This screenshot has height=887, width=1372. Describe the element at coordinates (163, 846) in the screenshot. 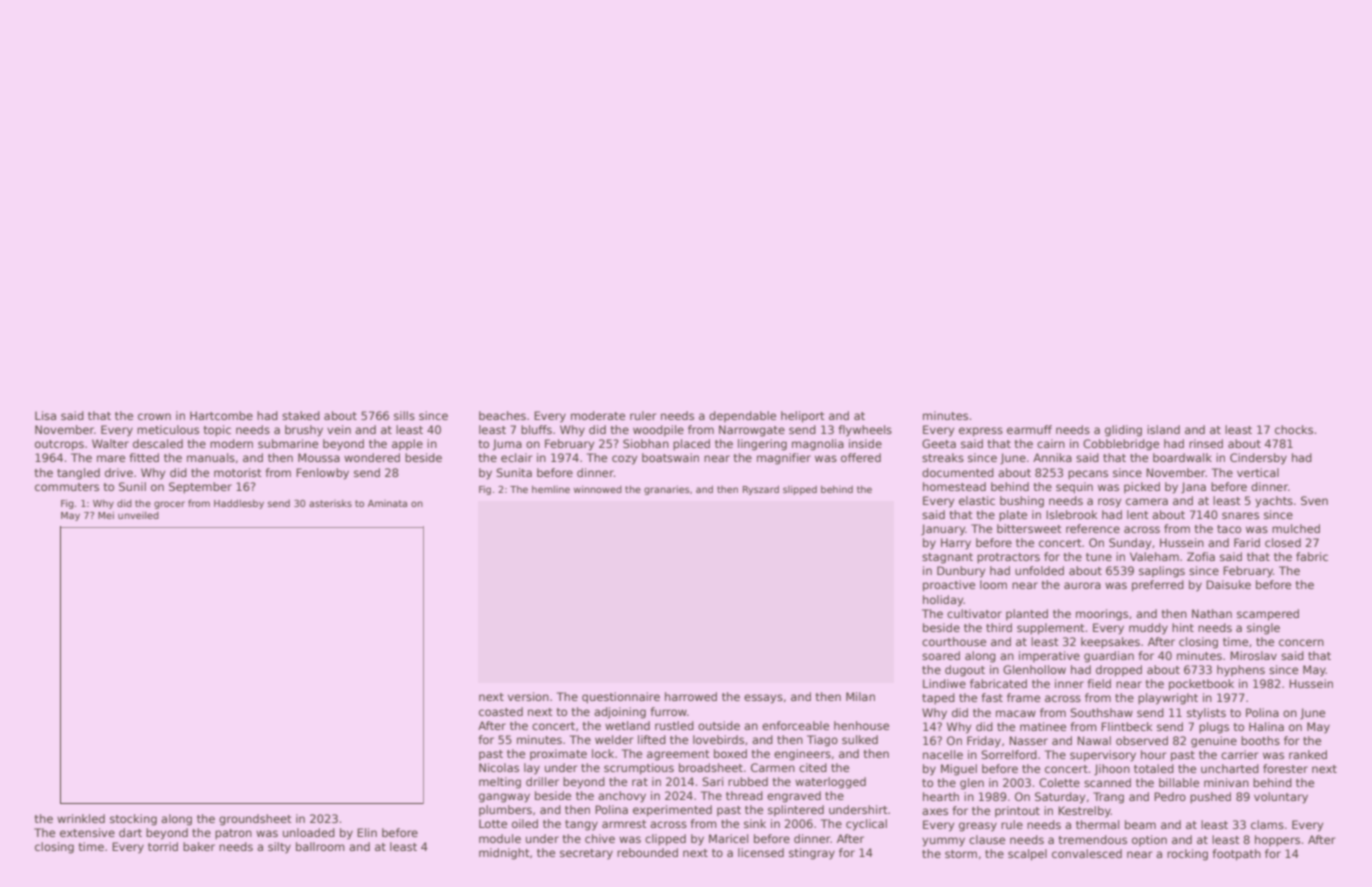

I see `torrid` at that location.
